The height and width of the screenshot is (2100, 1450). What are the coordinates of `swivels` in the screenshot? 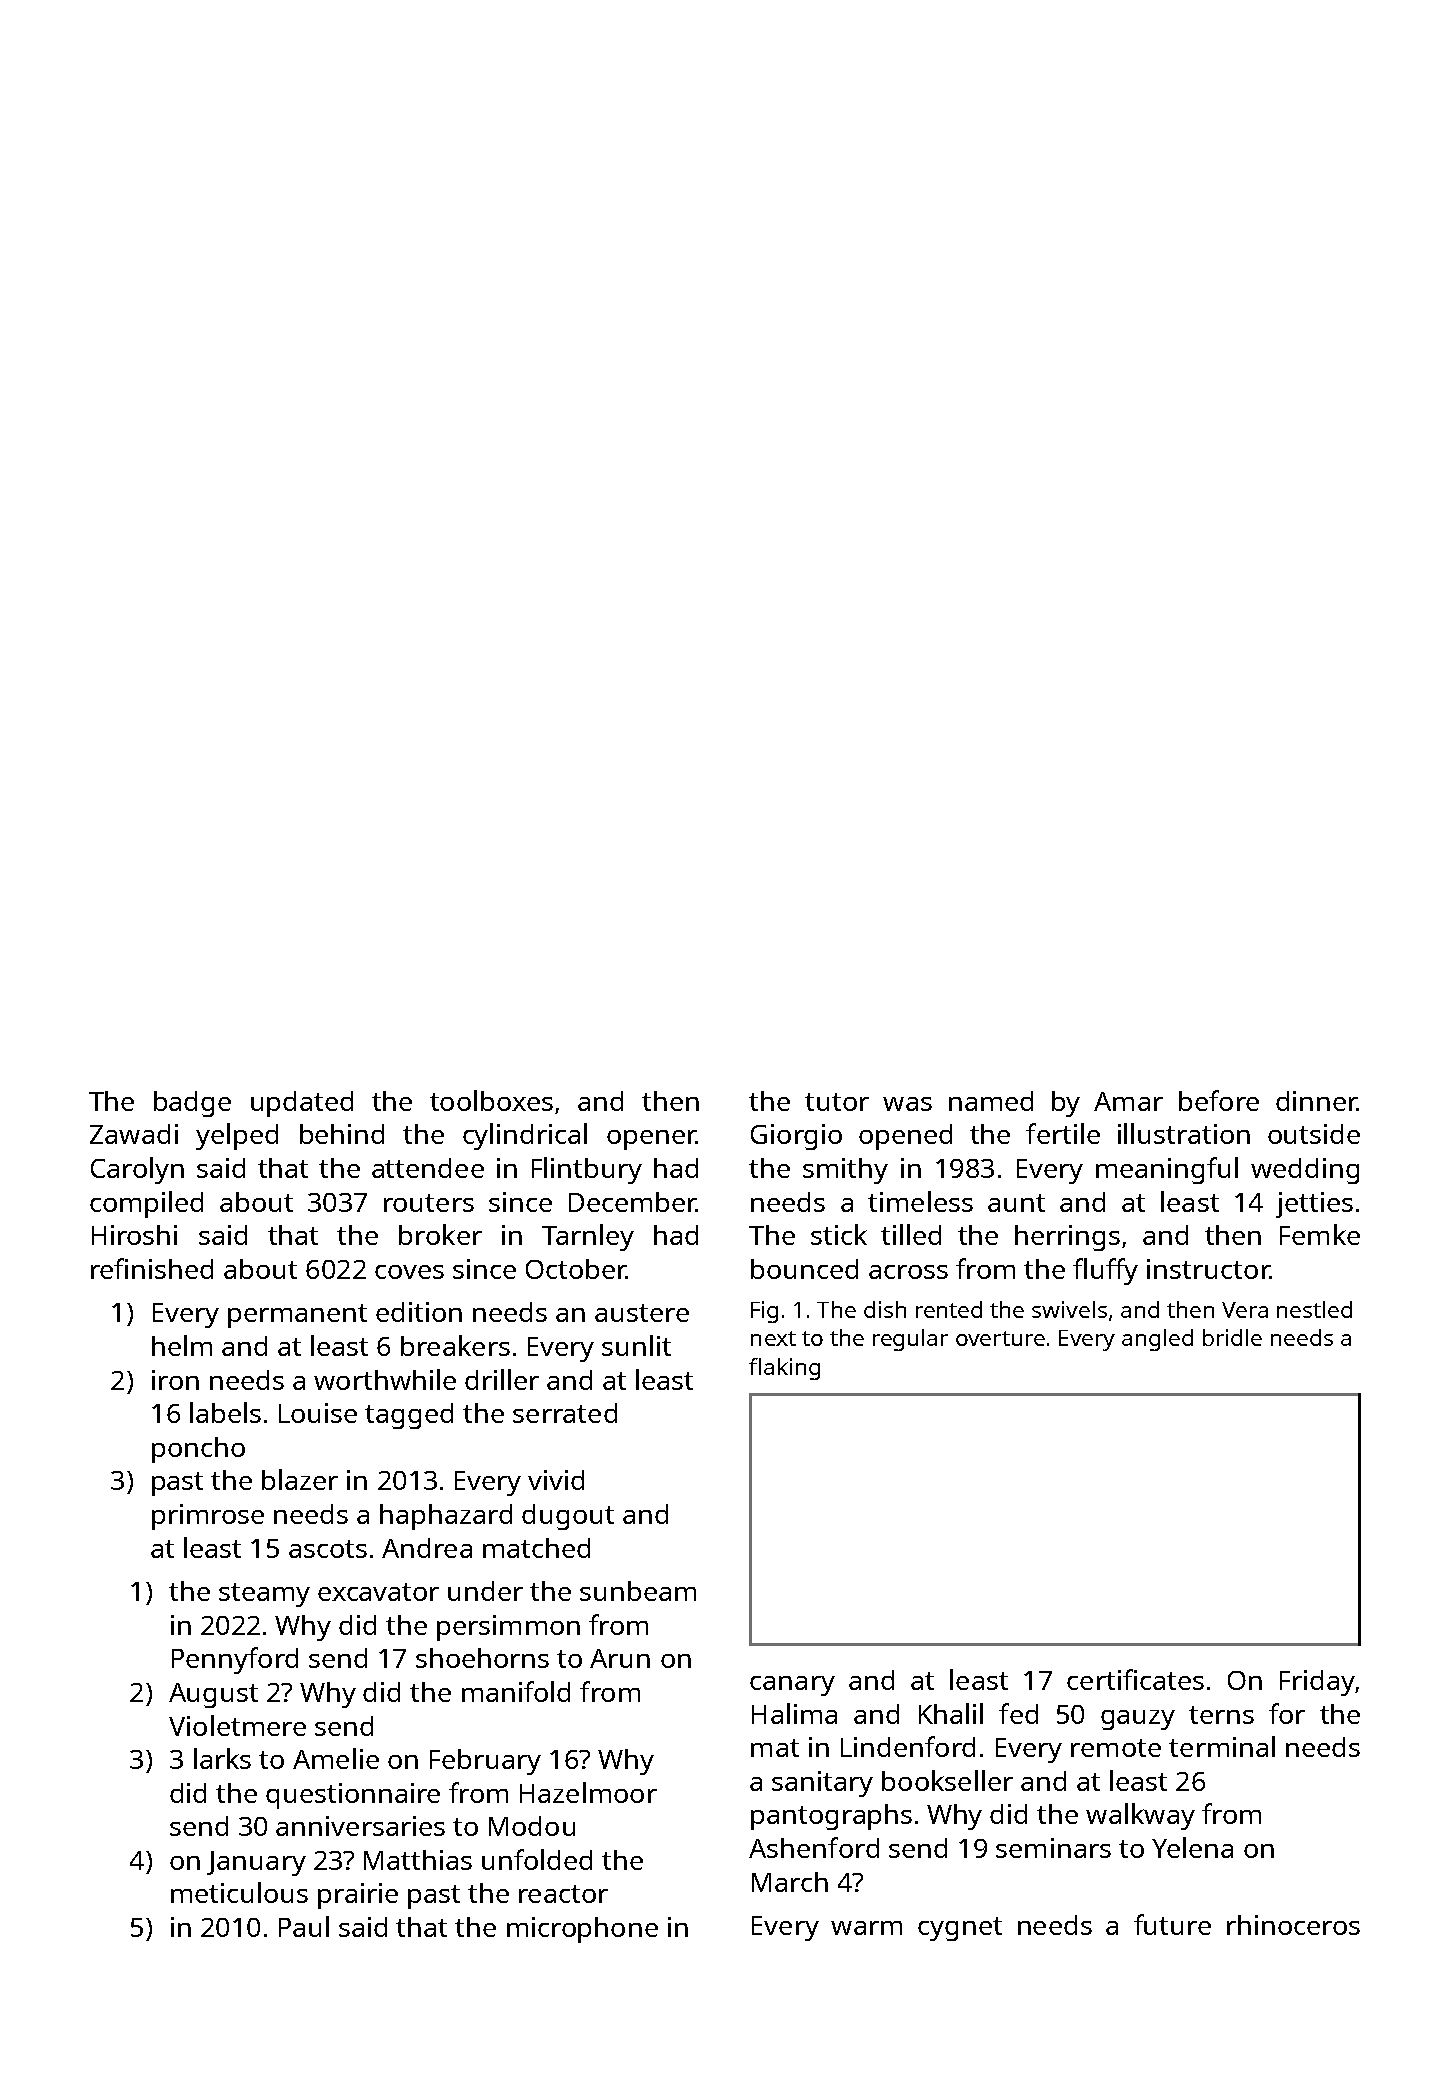 It's located at (1069, 1309).
